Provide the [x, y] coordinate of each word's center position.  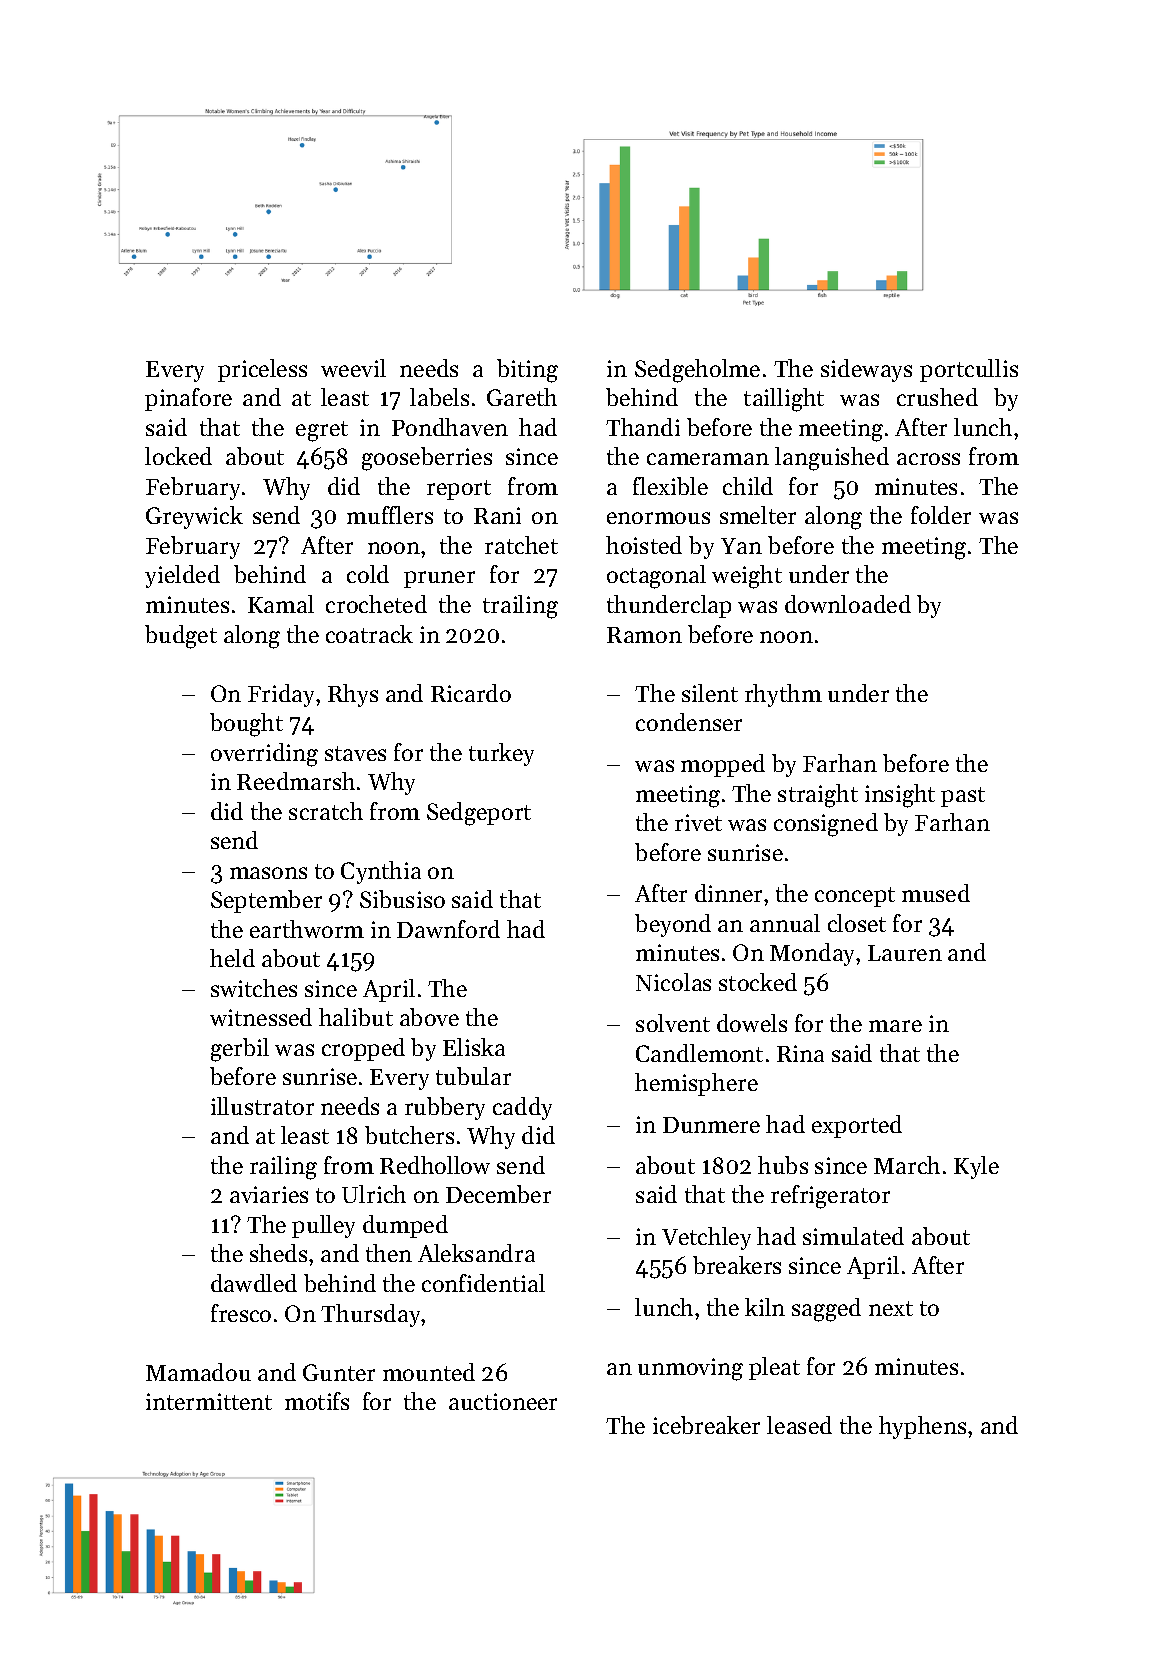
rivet [698, 822]
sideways [866, 370]
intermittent [209, 1401]
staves [355, 753]
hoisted [644, 545]
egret [322, 431]
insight [900, 796]
